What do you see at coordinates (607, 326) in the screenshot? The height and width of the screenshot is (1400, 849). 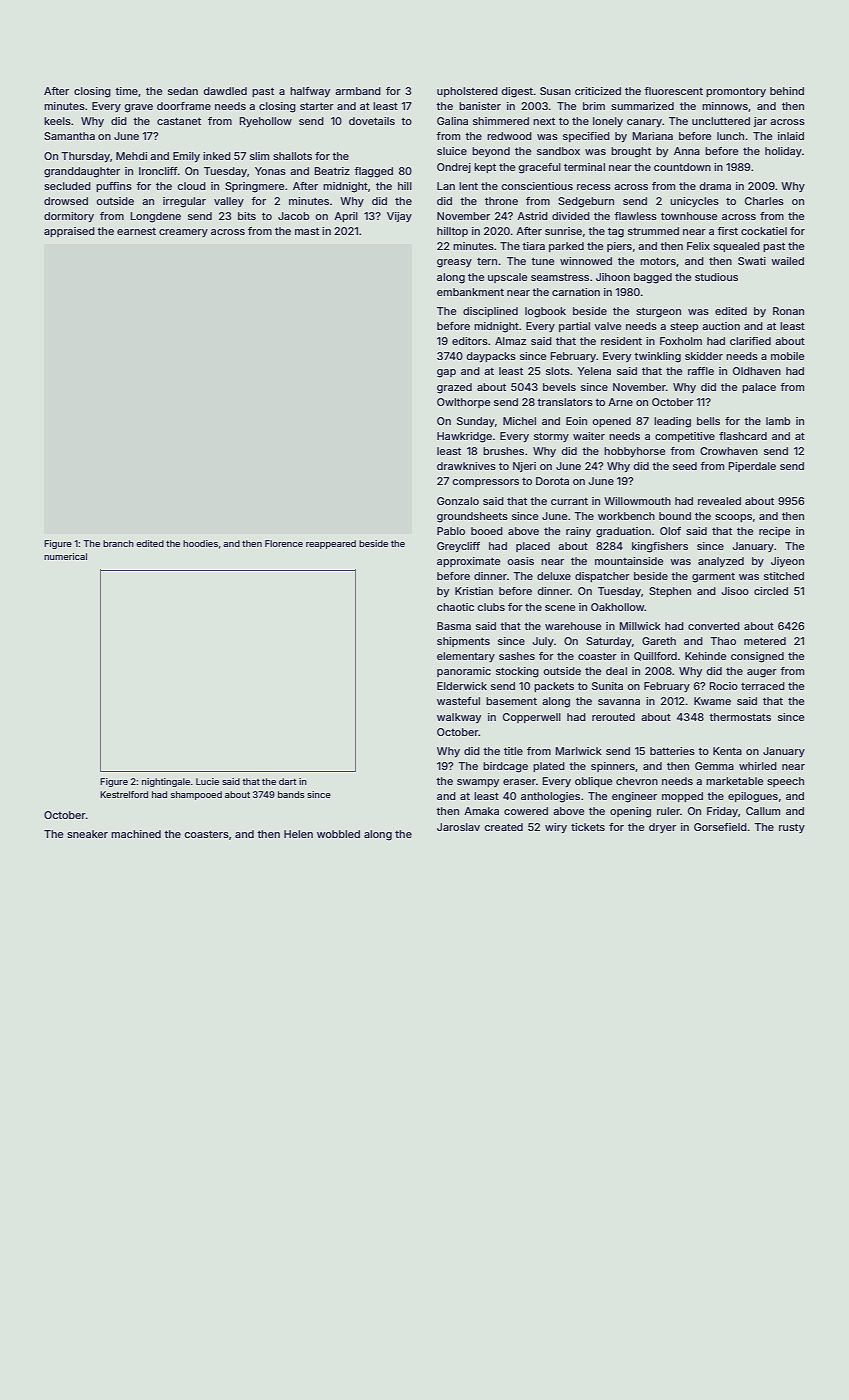 I see `valve` at bounding box center [607, 326].
